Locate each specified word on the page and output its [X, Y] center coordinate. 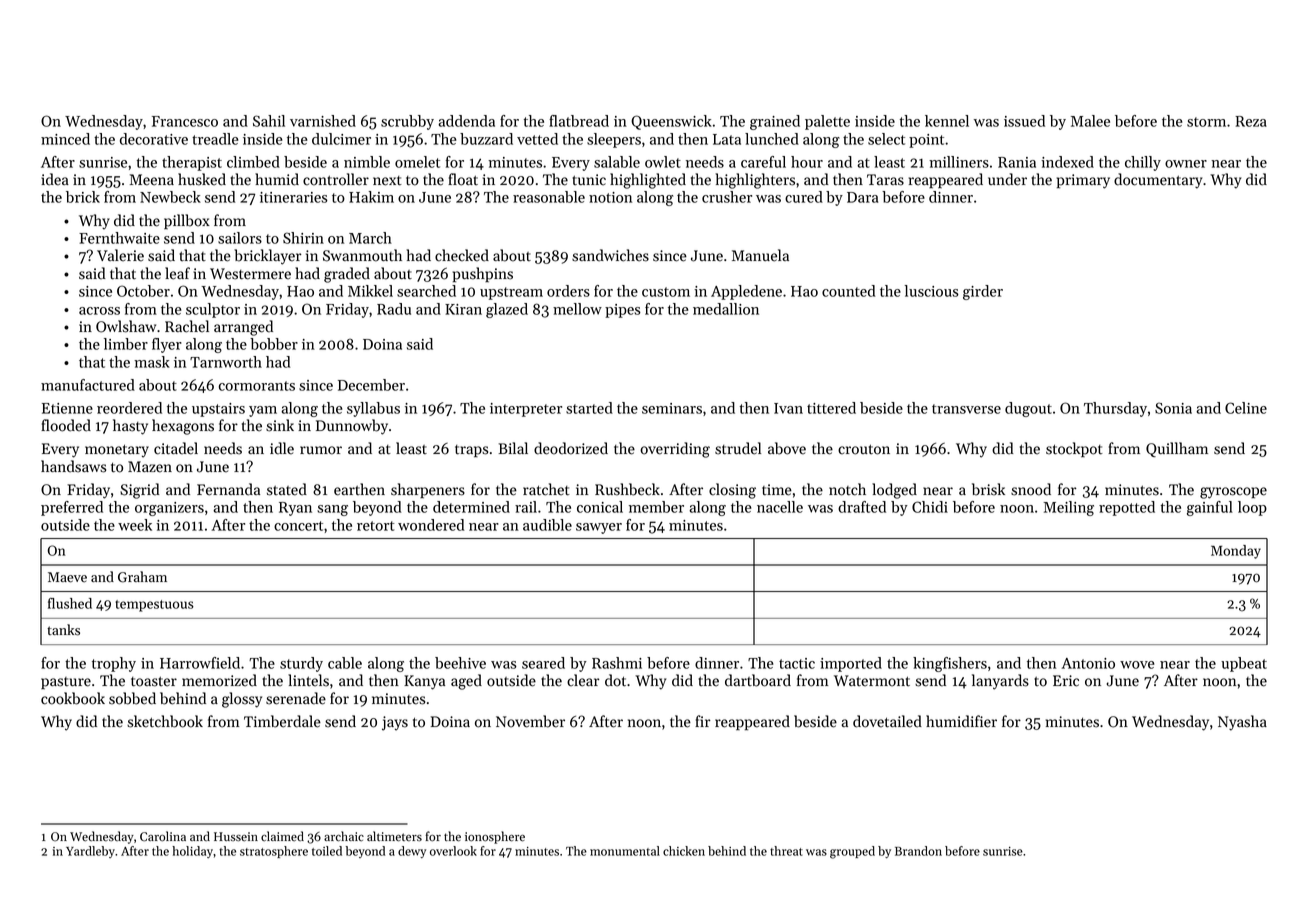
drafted [862, 507]
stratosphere [274, 852]
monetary [117, 451]
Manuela [760, 255]
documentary [1158, 181]
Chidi [930, 507]
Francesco [185, 121]
